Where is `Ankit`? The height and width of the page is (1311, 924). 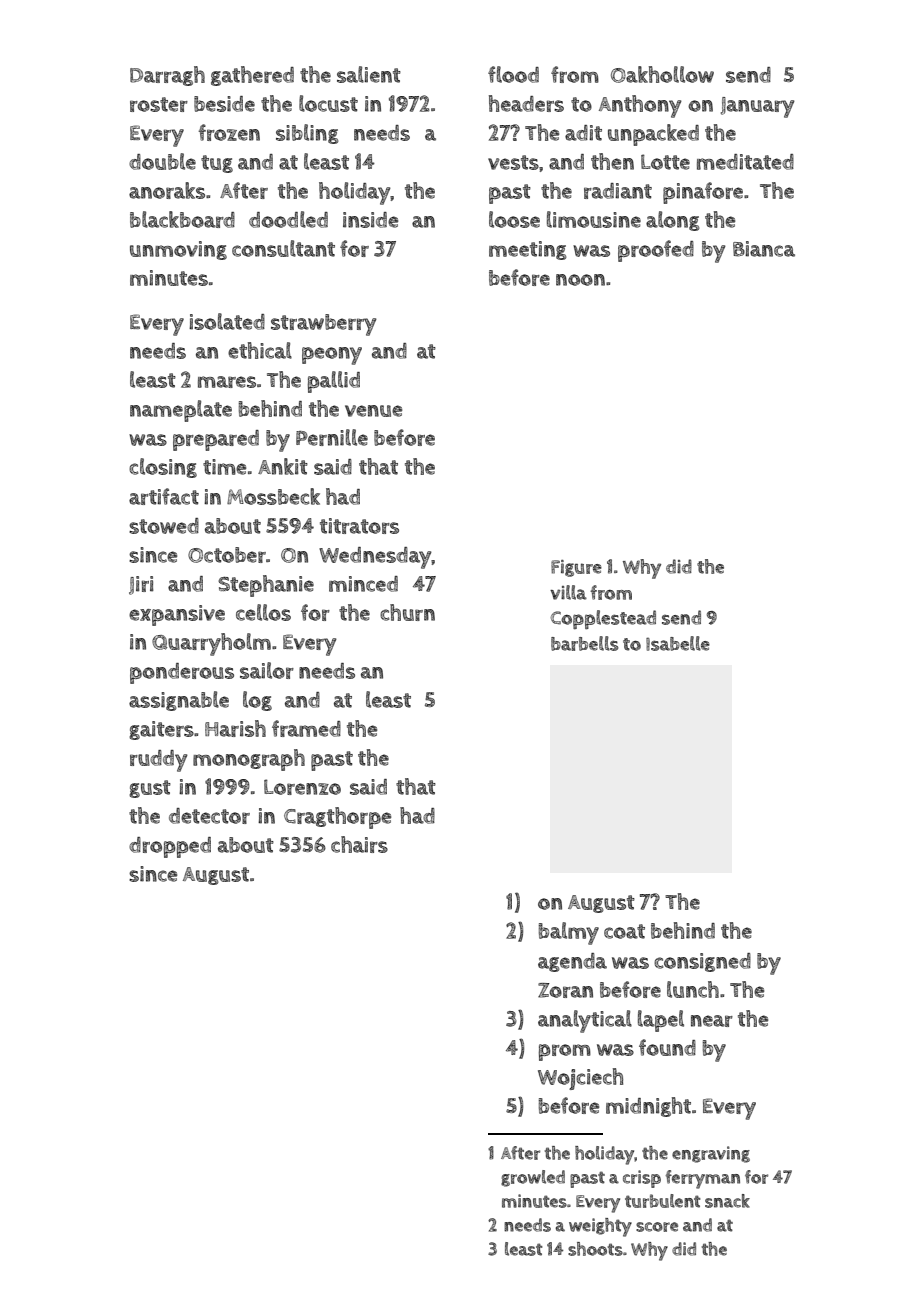 Ankit is located at coordinates (283, 466).
